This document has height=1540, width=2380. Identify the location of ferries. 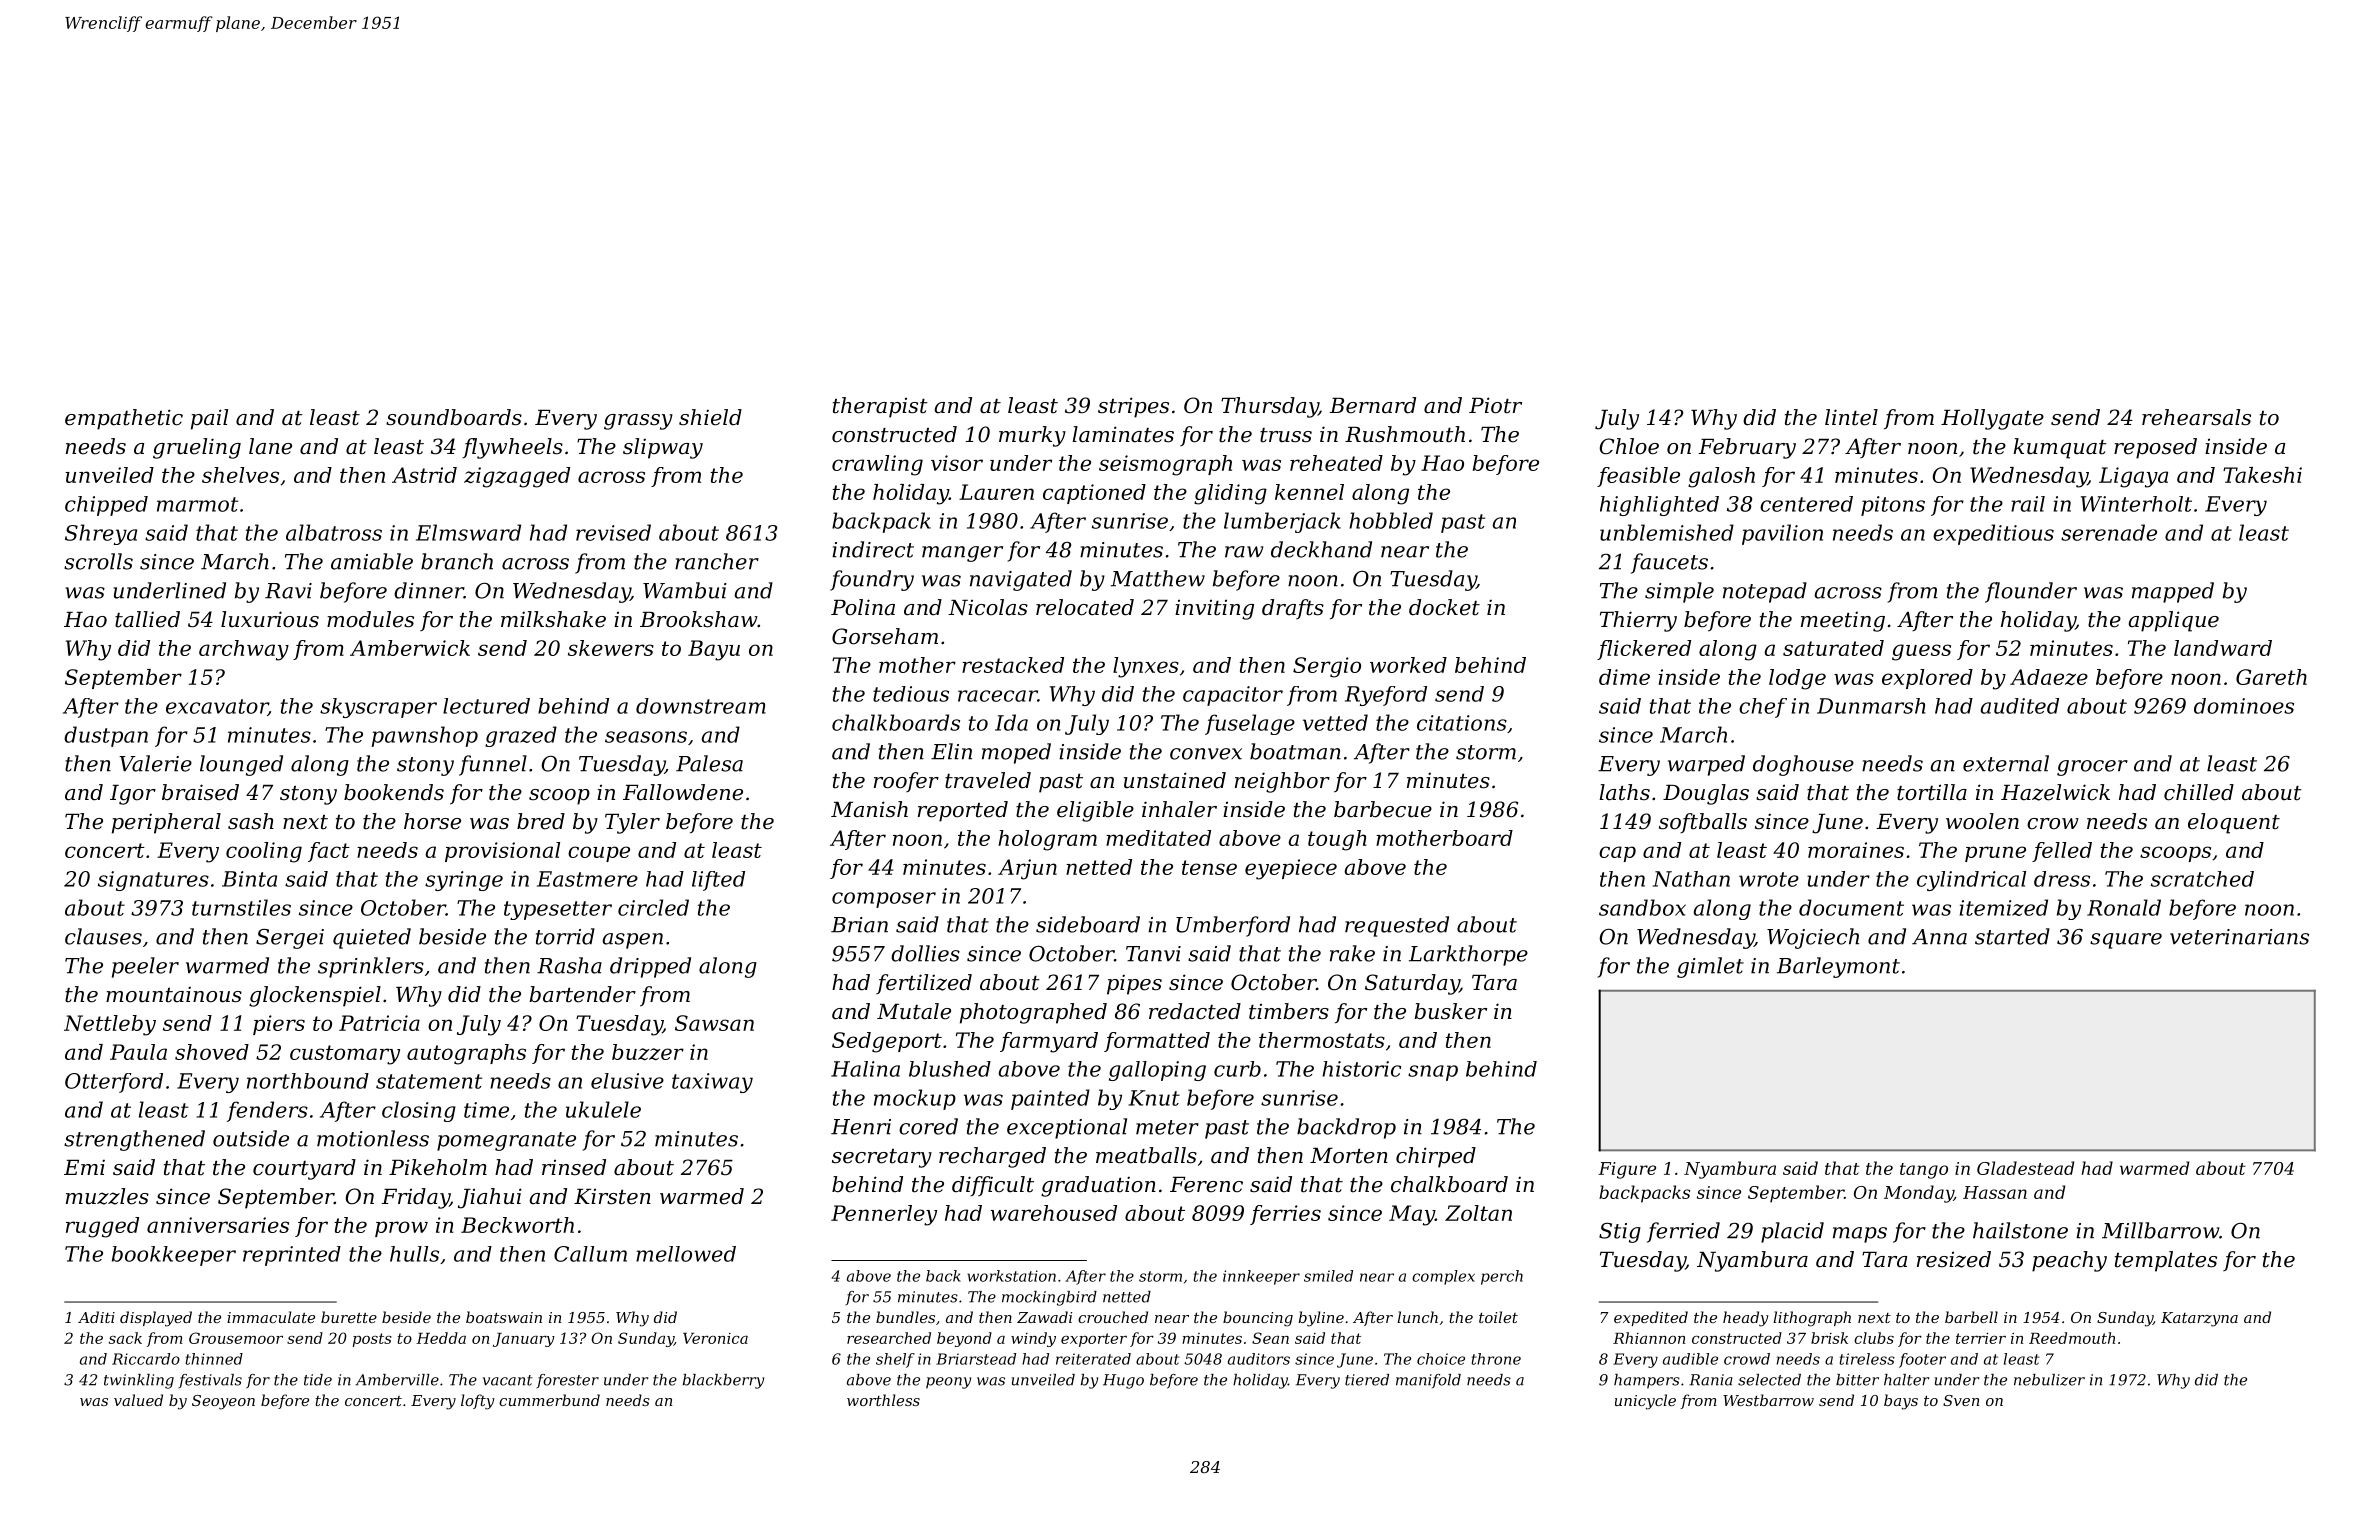
(1285, 1215).
